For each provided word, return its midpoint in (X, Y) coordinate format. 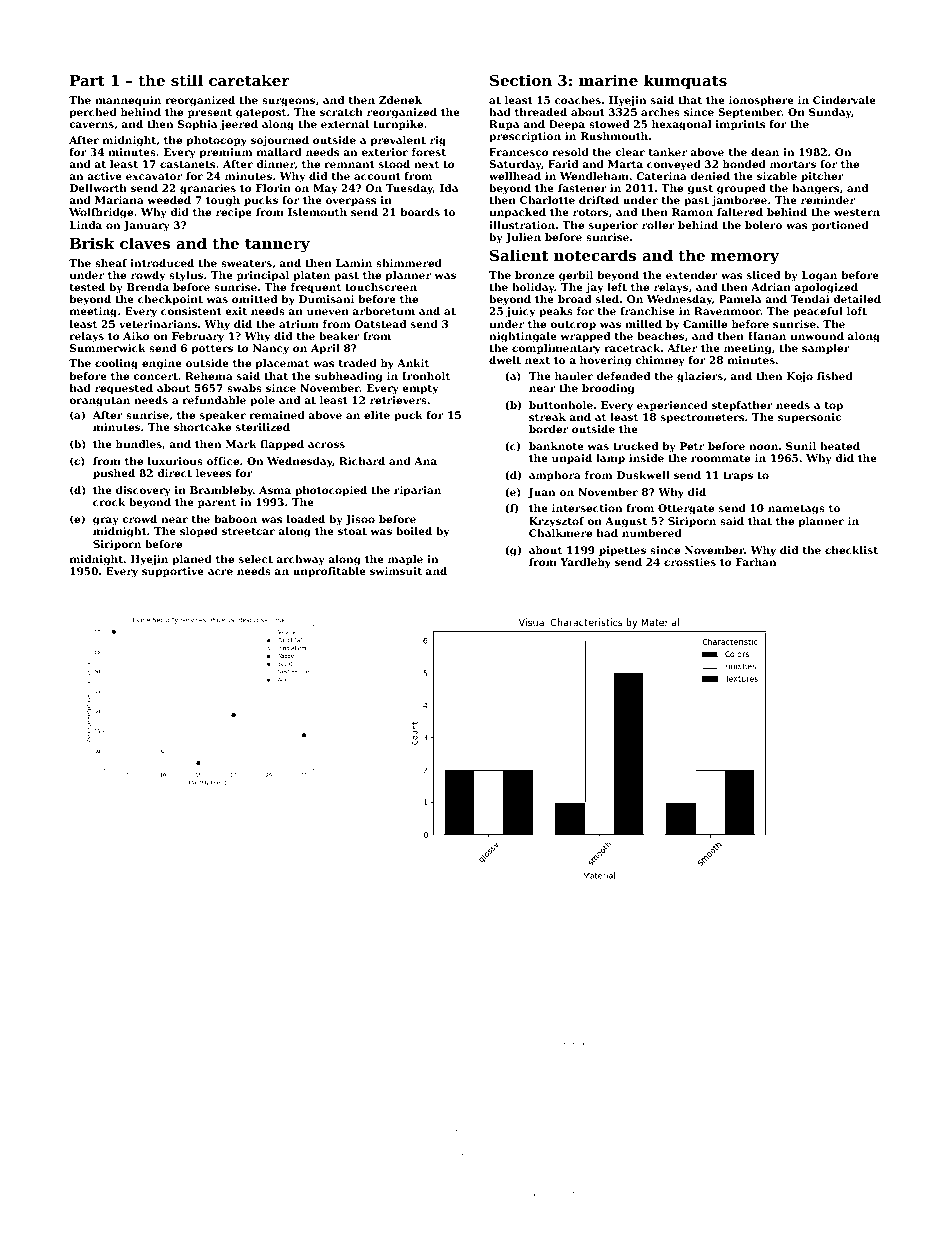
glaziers (700, 377)
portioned (840, 226)
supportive (173, 572)
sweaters (246, 263)
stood (394, 164)
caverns (91, 125)
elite (377, 415)
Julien (523, 238)
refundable (214, 400)
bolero (763, 225)
